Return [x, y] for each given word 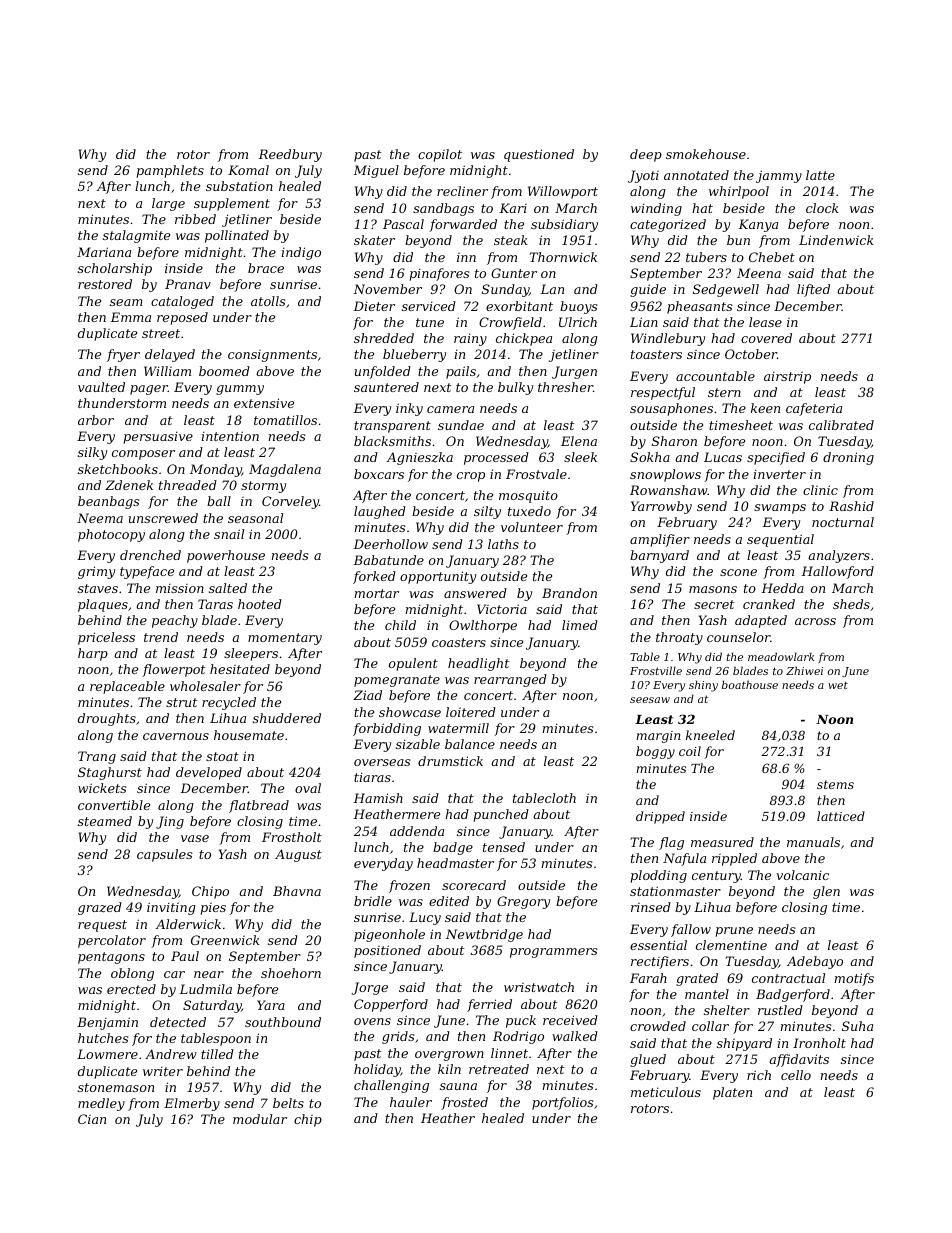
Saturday [212, 1006]
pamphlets [170, 171]
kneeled [710, 735]
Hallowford [837, 572]
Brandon [569, 593]
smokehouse [706, 154]
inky [409, 409]
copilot [440, 155]
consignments [272, 356]
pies [213, 909]
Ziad [367, 695]
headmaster [455, 863]
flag [671, 843]
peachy [175, 621]
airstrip [787, 377]
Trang [97, 757]
